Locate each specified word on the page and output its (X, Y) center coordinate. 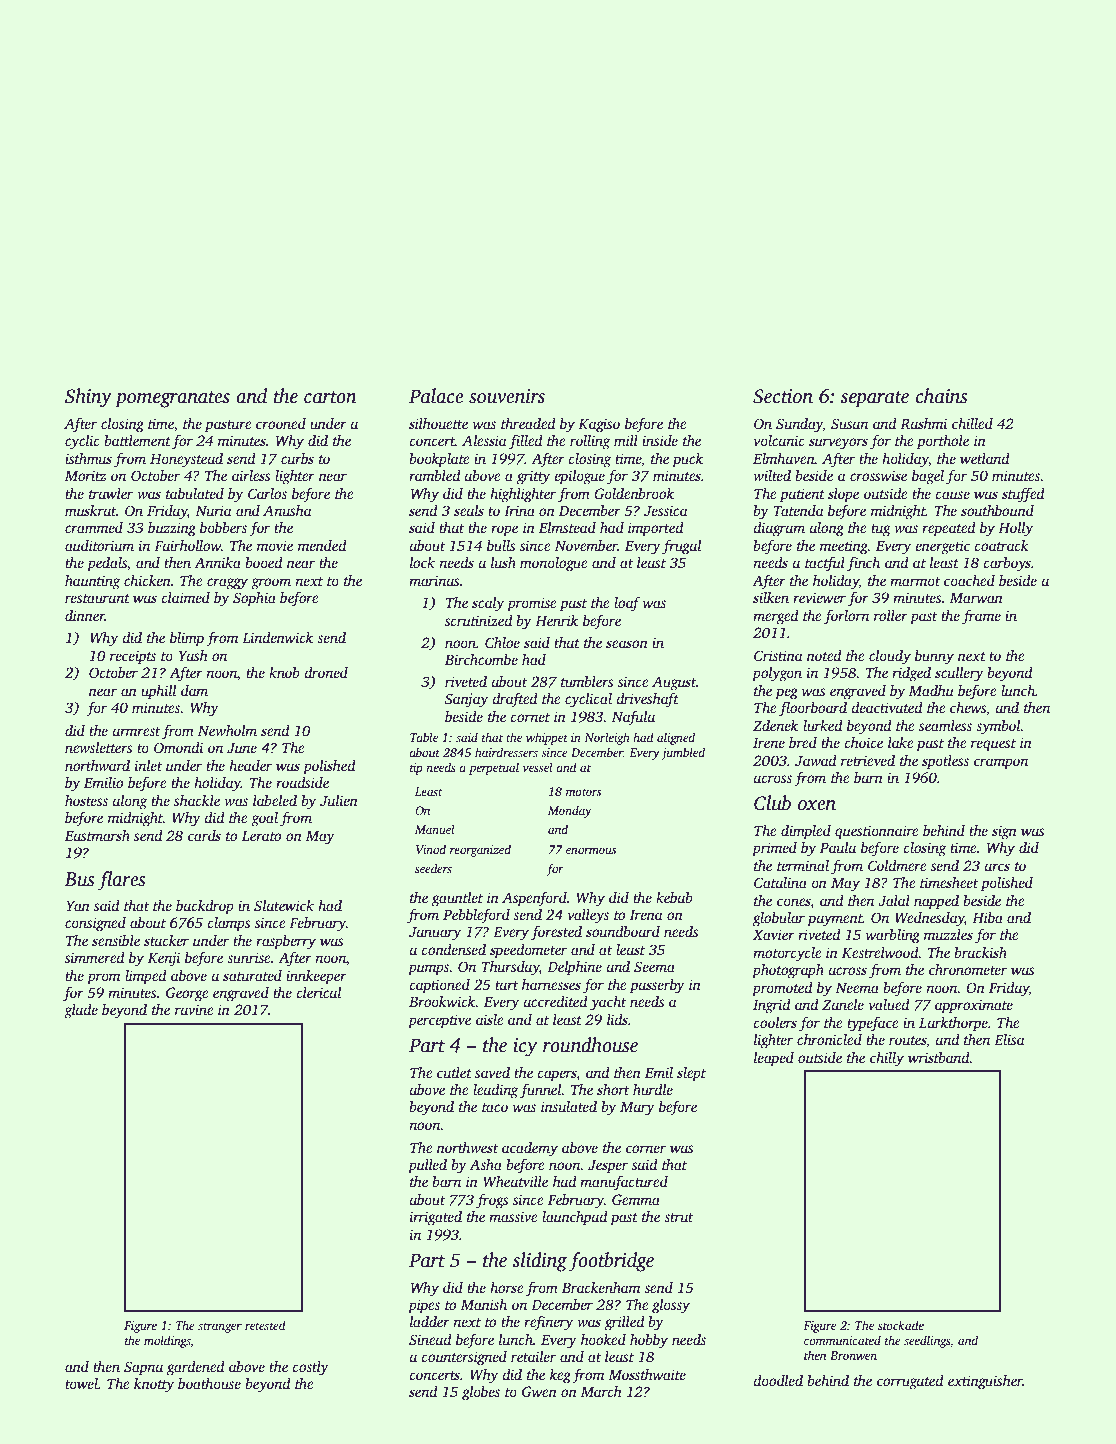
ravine (194, 1009)
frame (981, 617)
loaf (627, 604)
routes (907, 1040)
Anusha (287, 510)
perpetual (494, 768)
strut (678, 1217)
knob (284, 672)
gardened (196, 1368)
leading (495, 1091)
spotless (945, 762)
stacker (166, 940)
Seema (654, 966)
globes (481, 1393)
